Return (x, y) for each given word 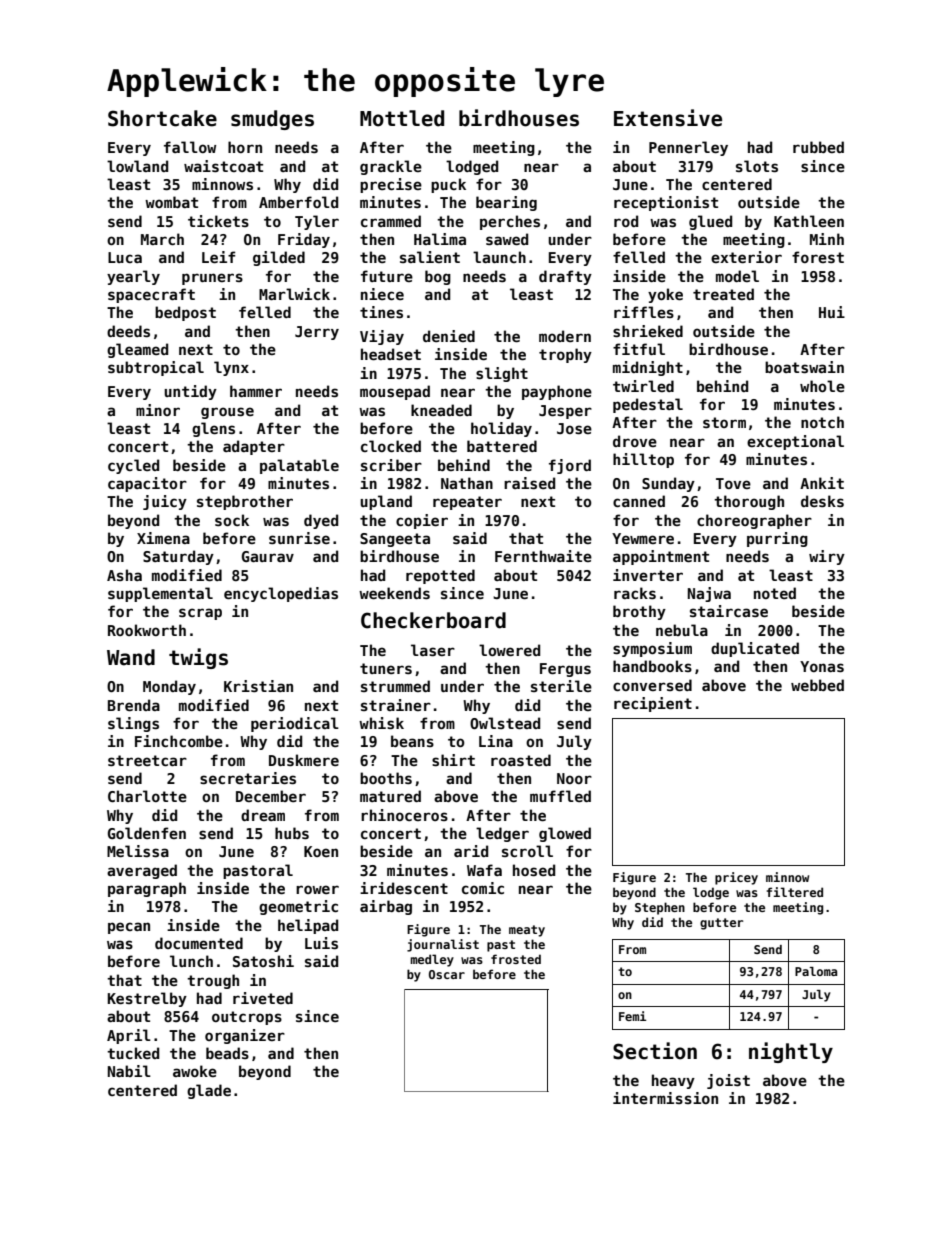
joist (728, 1081)
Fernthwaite (543, 556)
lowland (137, 166)
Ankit (822, 483)
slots (757, 166)
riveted (263, 998)
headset (391, 354)
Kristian (258, 686)
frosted (516, 959)
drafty (565, 277)
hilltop (643, 460)
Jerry (317, 333)
